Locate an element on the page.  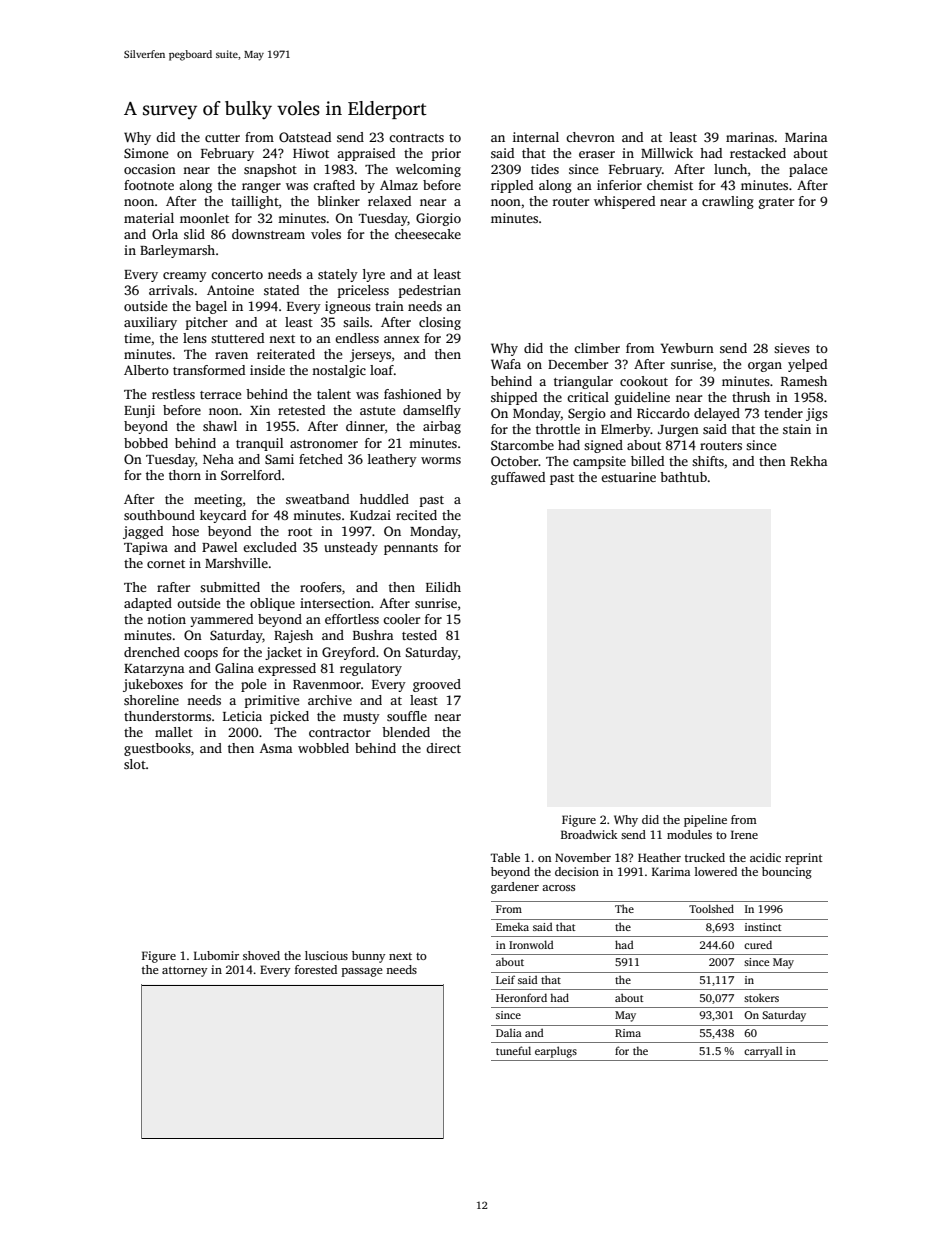
Leif is located at coordinates (505, 979).
